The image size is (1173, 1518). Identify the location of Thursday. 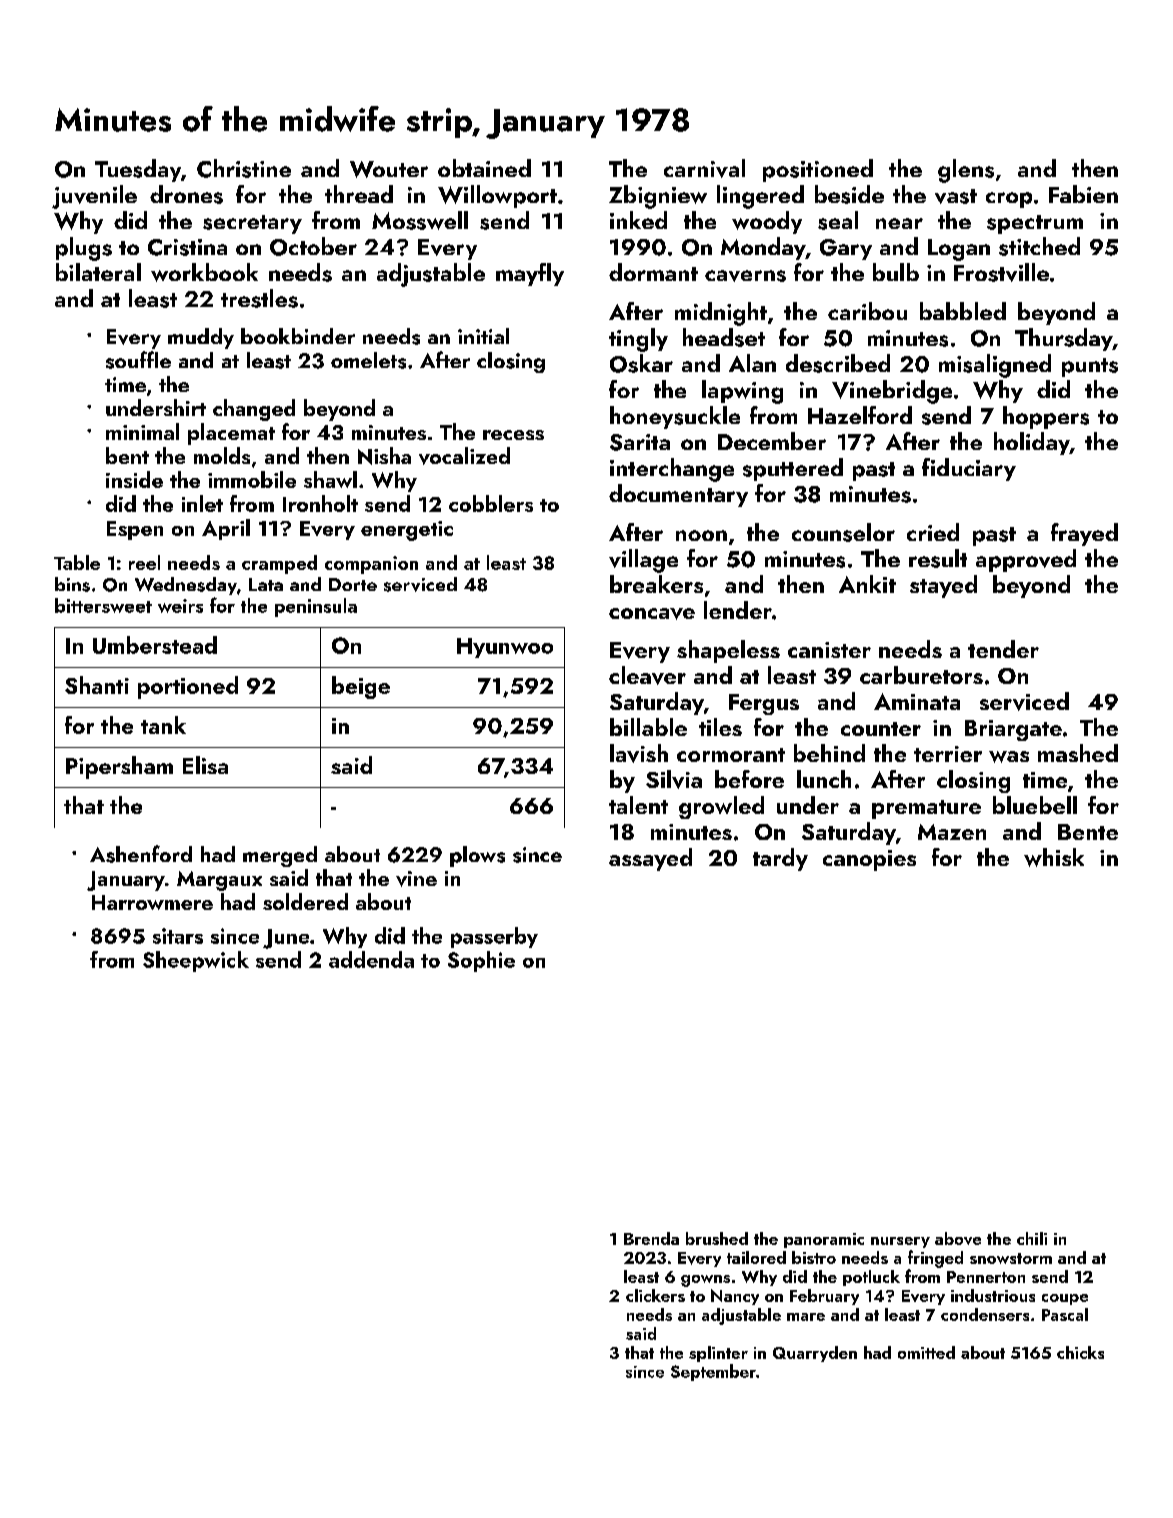
(1064, 339).
